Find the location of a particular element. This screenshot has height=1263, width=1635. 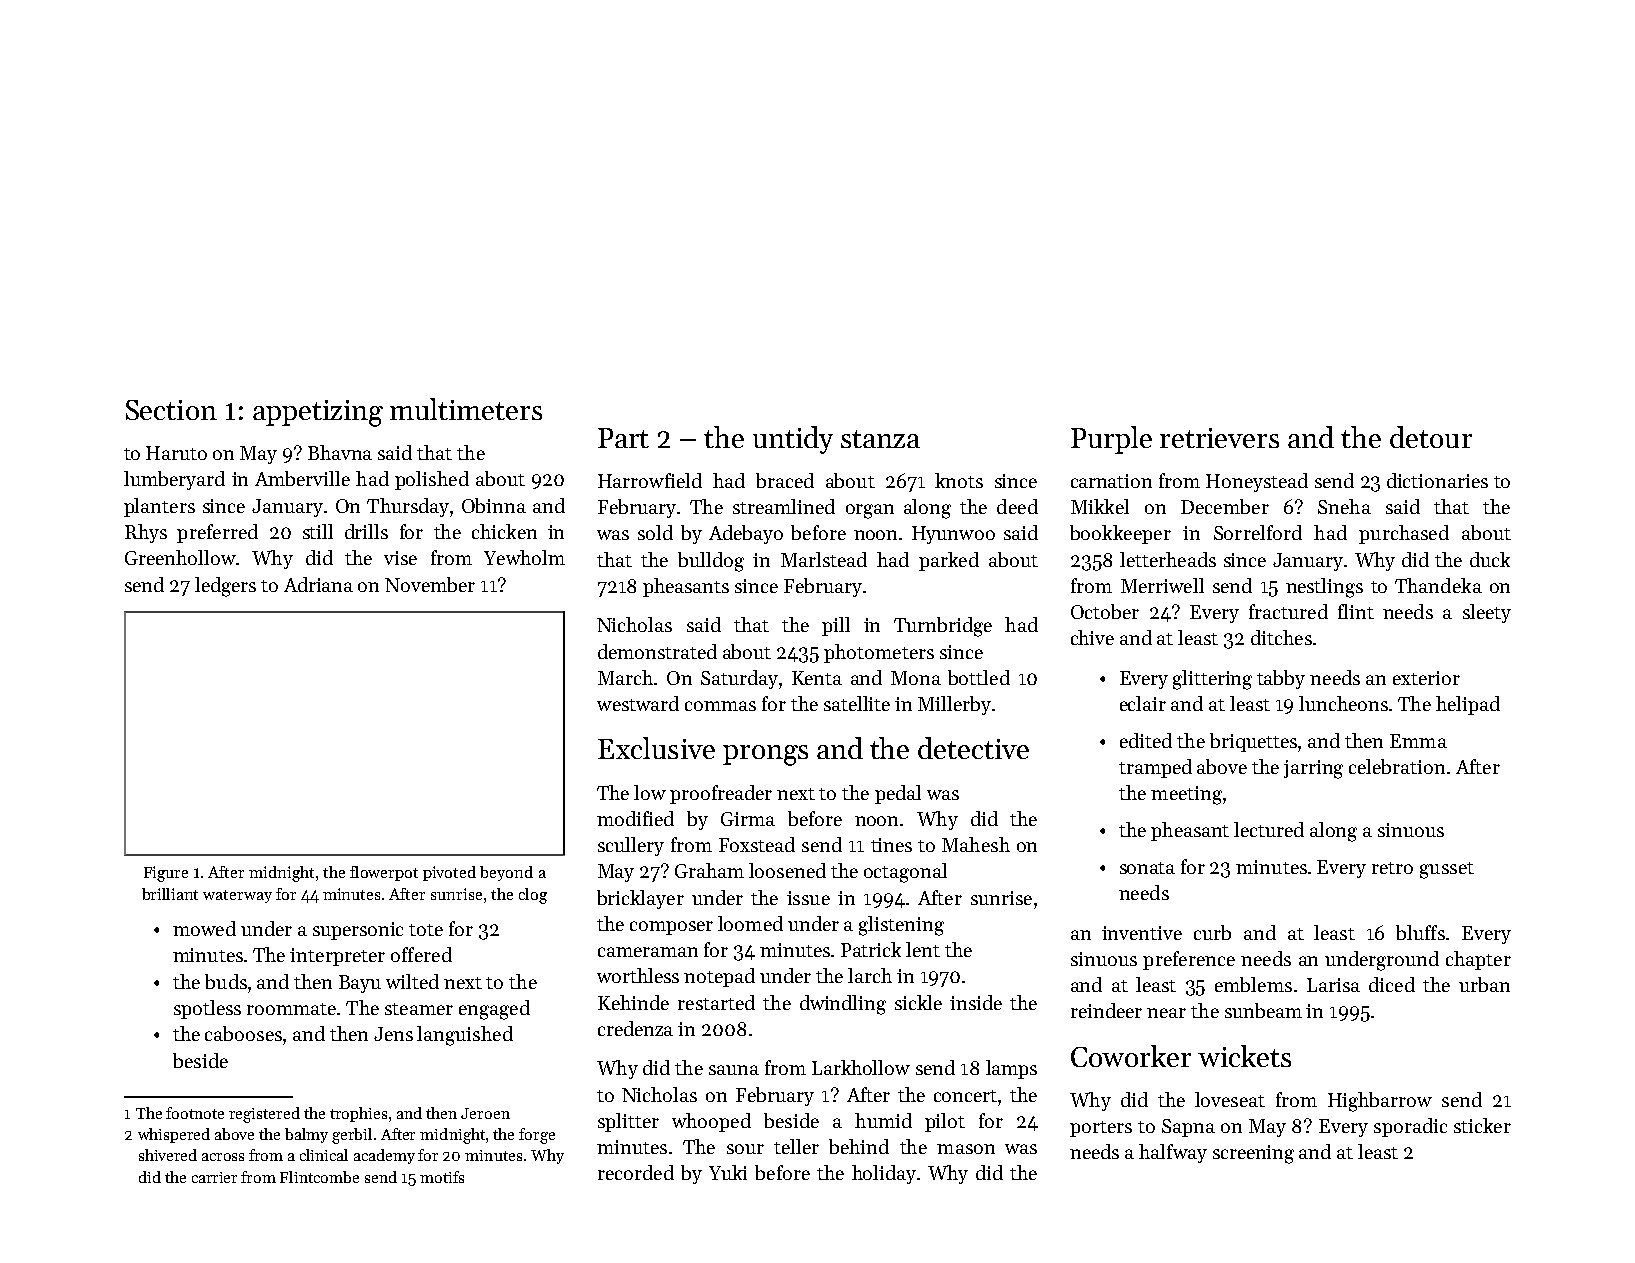

Amberville is located at coordinates (302, 478).
